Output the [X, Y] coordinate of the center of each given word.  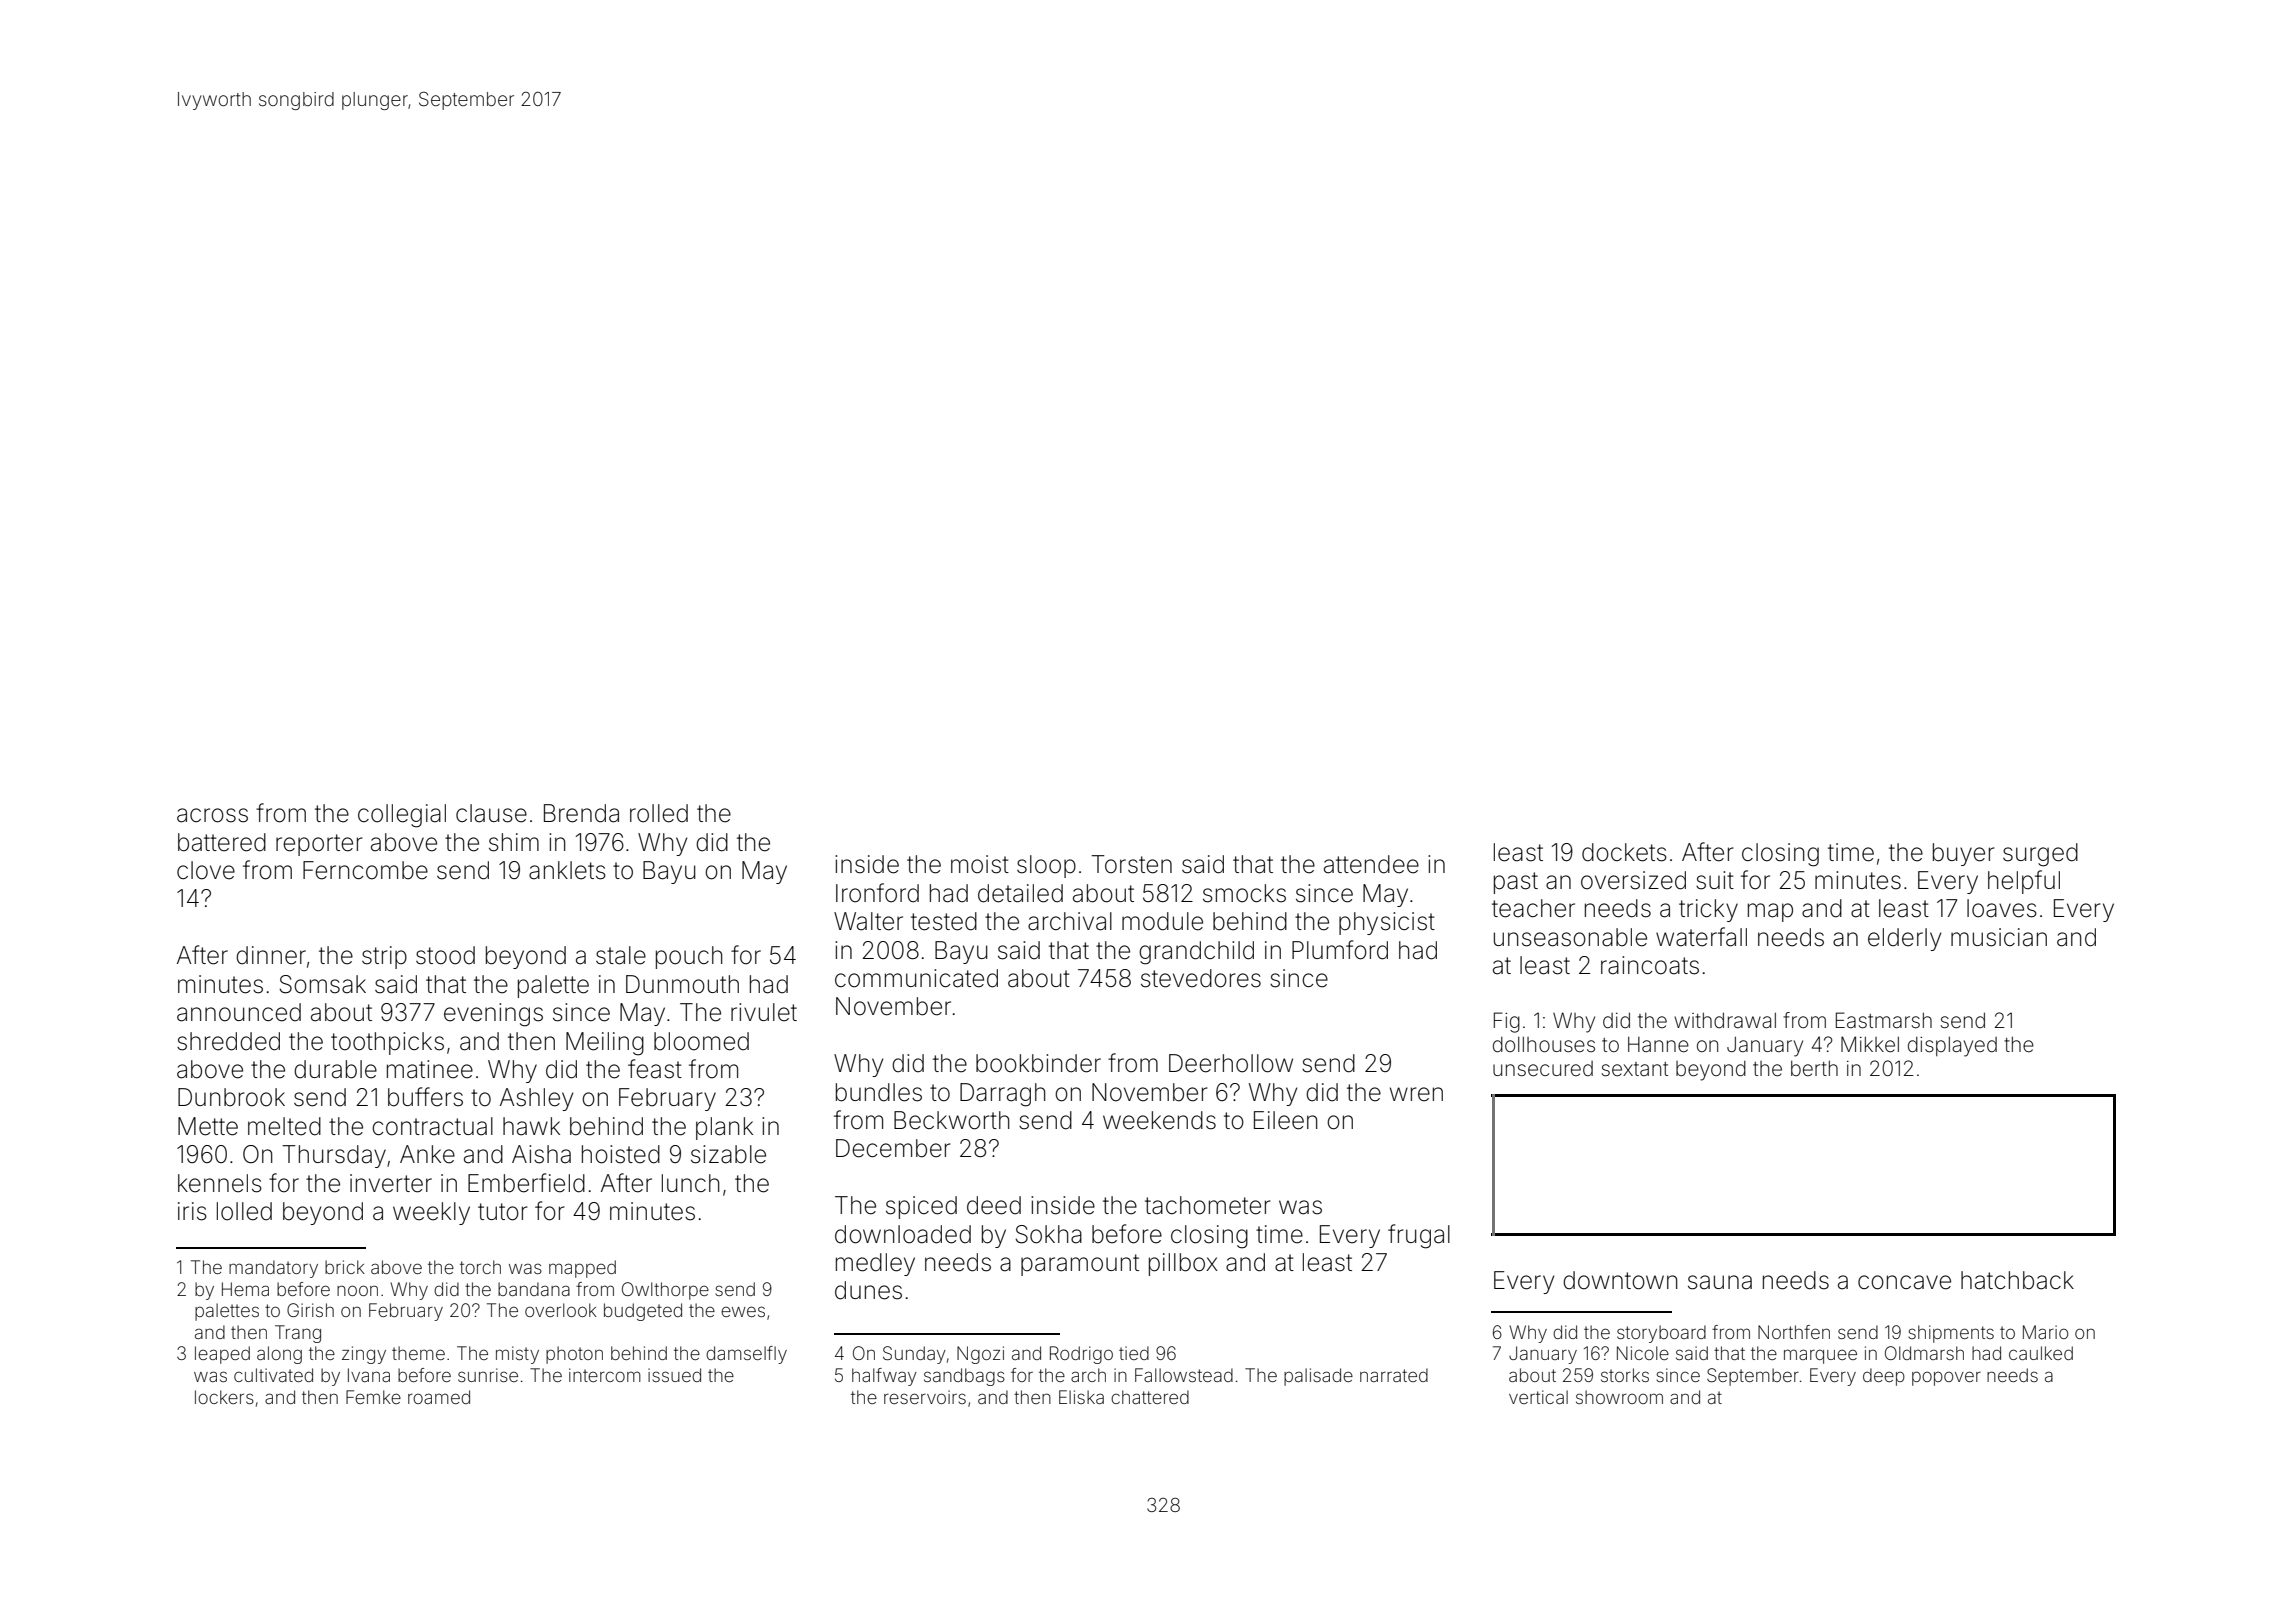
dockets [1624, 852]
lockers [224, 1397]
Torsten [1131, 864]
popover [1946, 1378]
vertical [1538, 1397]
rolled [659, 813]
